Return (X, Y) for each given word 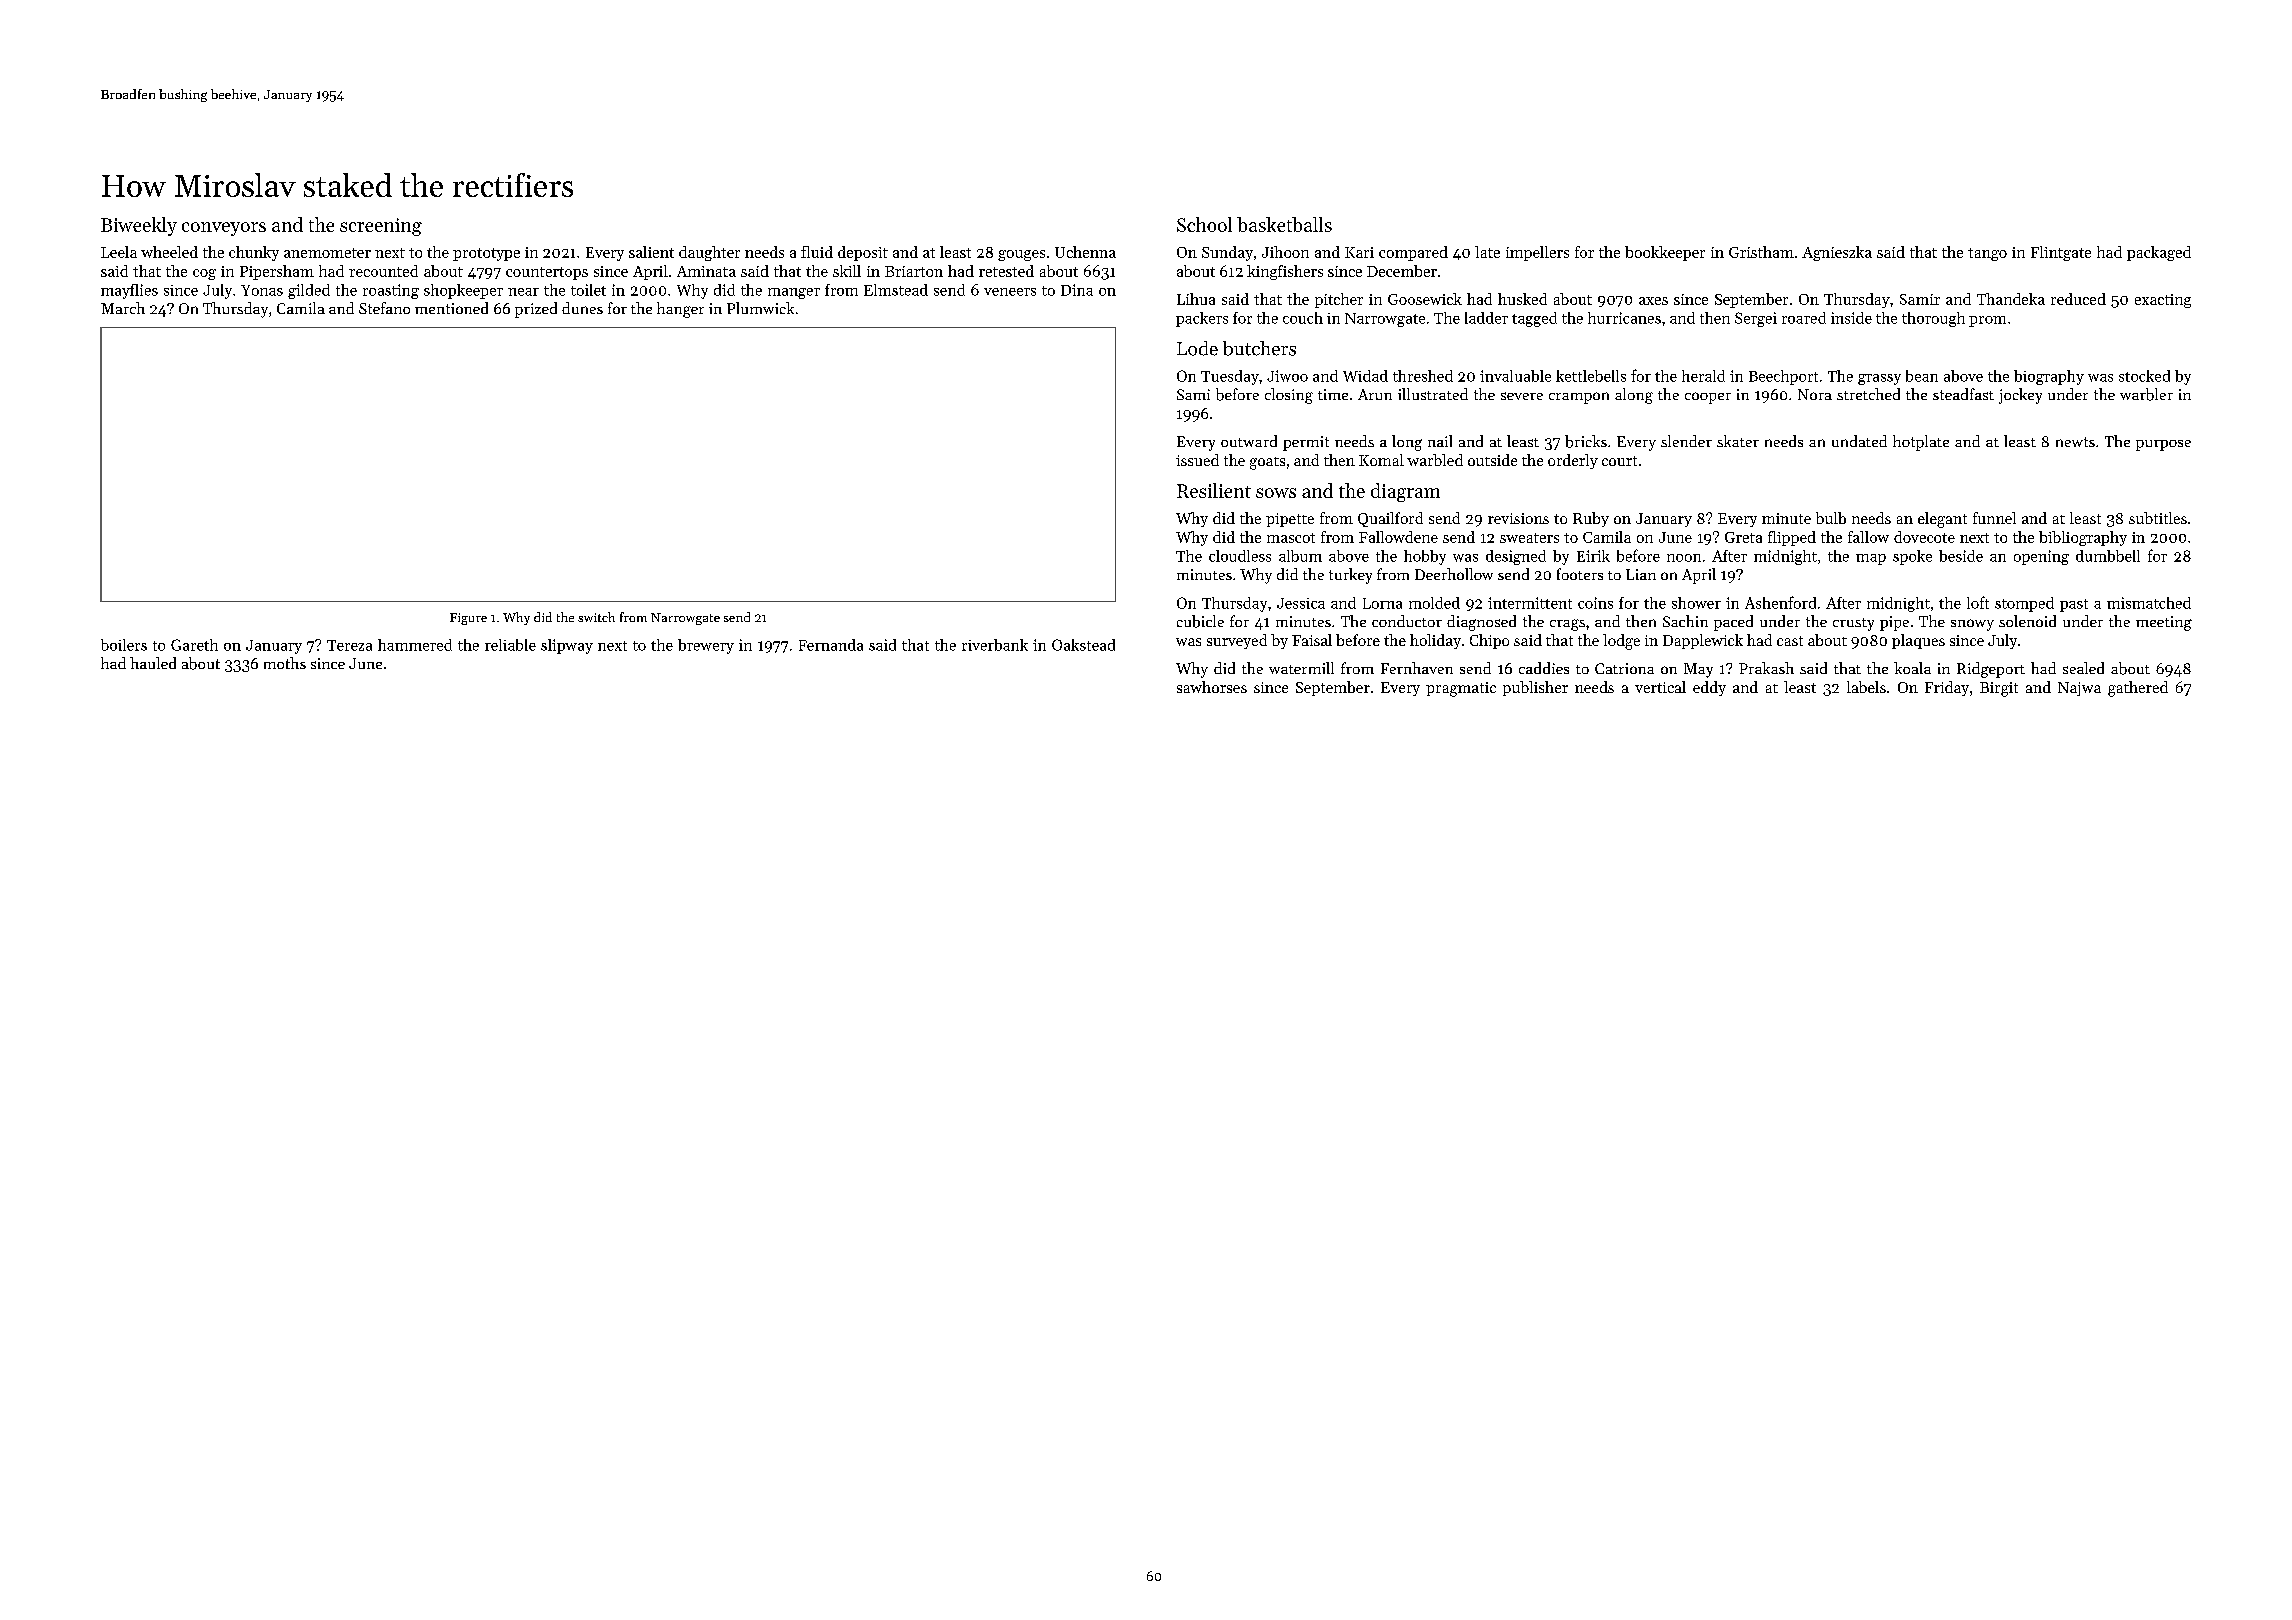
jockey (2020, 396)
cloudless (1240, 556)
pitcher (1339, 300)
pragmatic (1461, 689)
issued (1197, 460)
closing (1289, 396)
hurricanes (1624, 318)
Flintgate (2061, 253)
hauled (153, 663)
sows (1276, 493)
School (1204, 224)
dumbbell (2108, 556)
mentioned (451, 308)
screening (381, 227)
